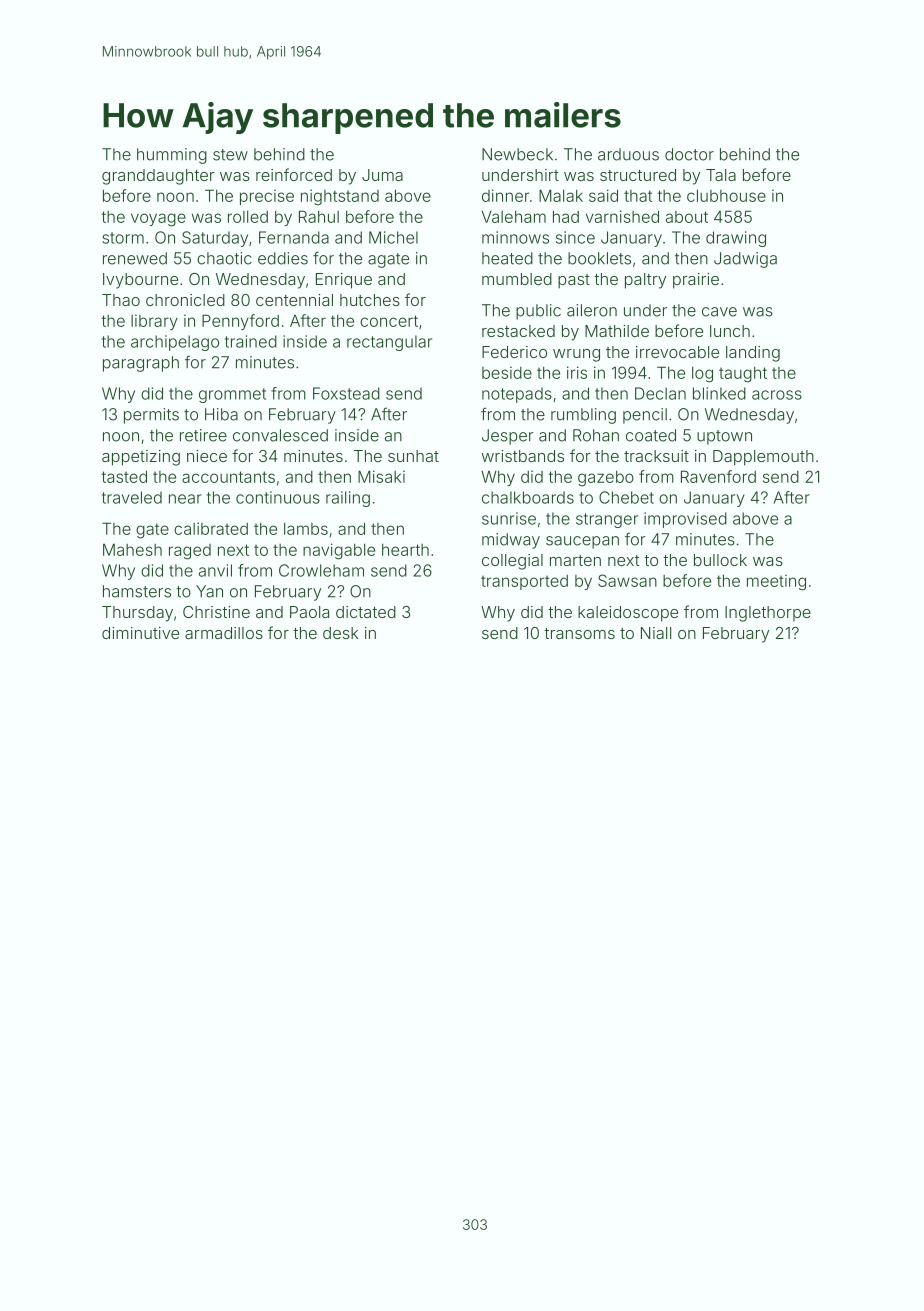  Describe the element at coordinates (689, 154) in the screenshot. I see `doctor` at that location.
